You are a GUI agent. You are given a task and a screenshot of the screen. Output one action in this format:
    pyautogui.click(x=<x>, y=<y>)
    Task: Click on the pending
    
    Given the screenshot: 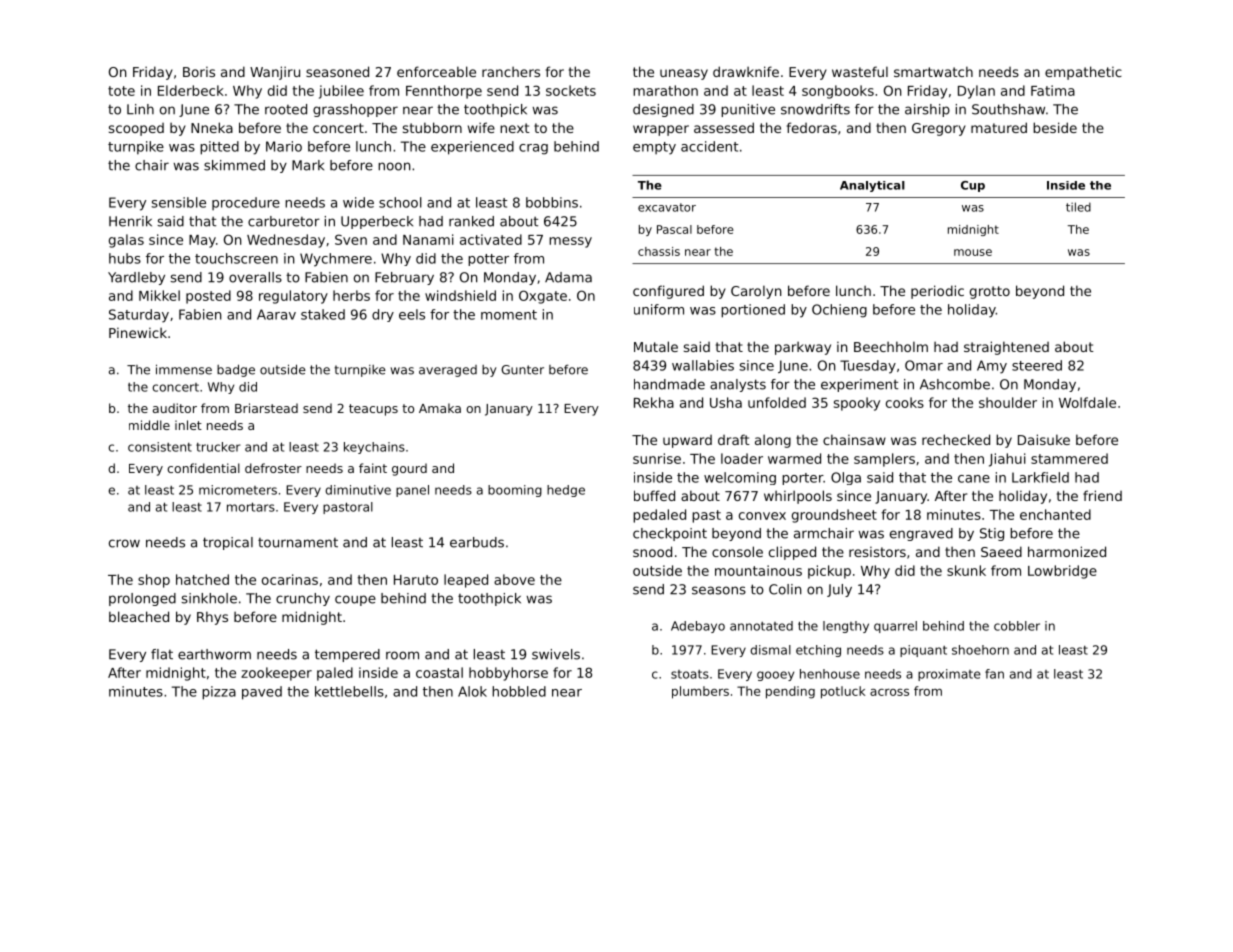 What is the action you would take?
    pyautogui.click(x=790, y=692)
